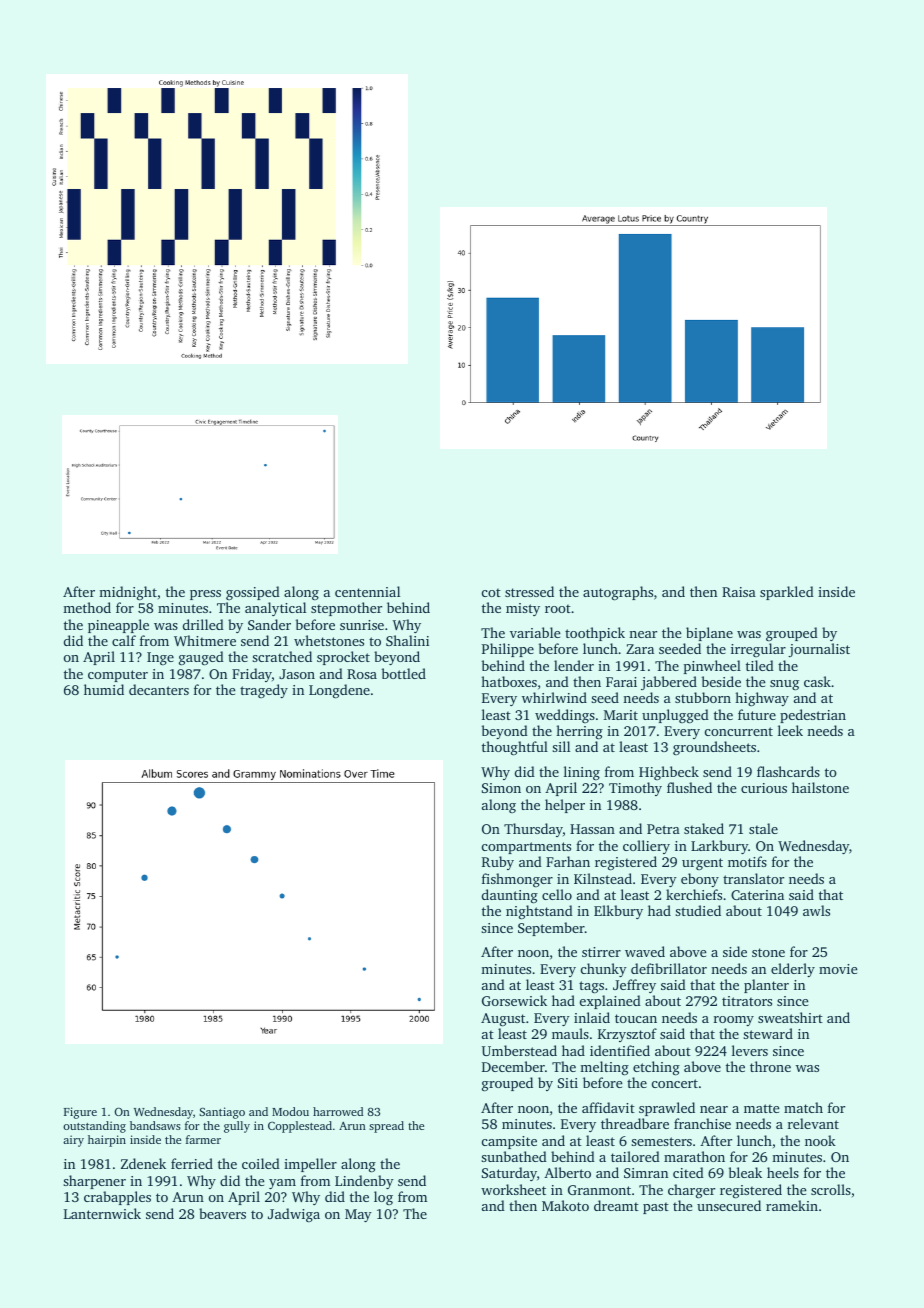 This document has width=924, height=1308. Describe the element at coordinates (702, 1123) in the document. I see `franchise` at that location.
